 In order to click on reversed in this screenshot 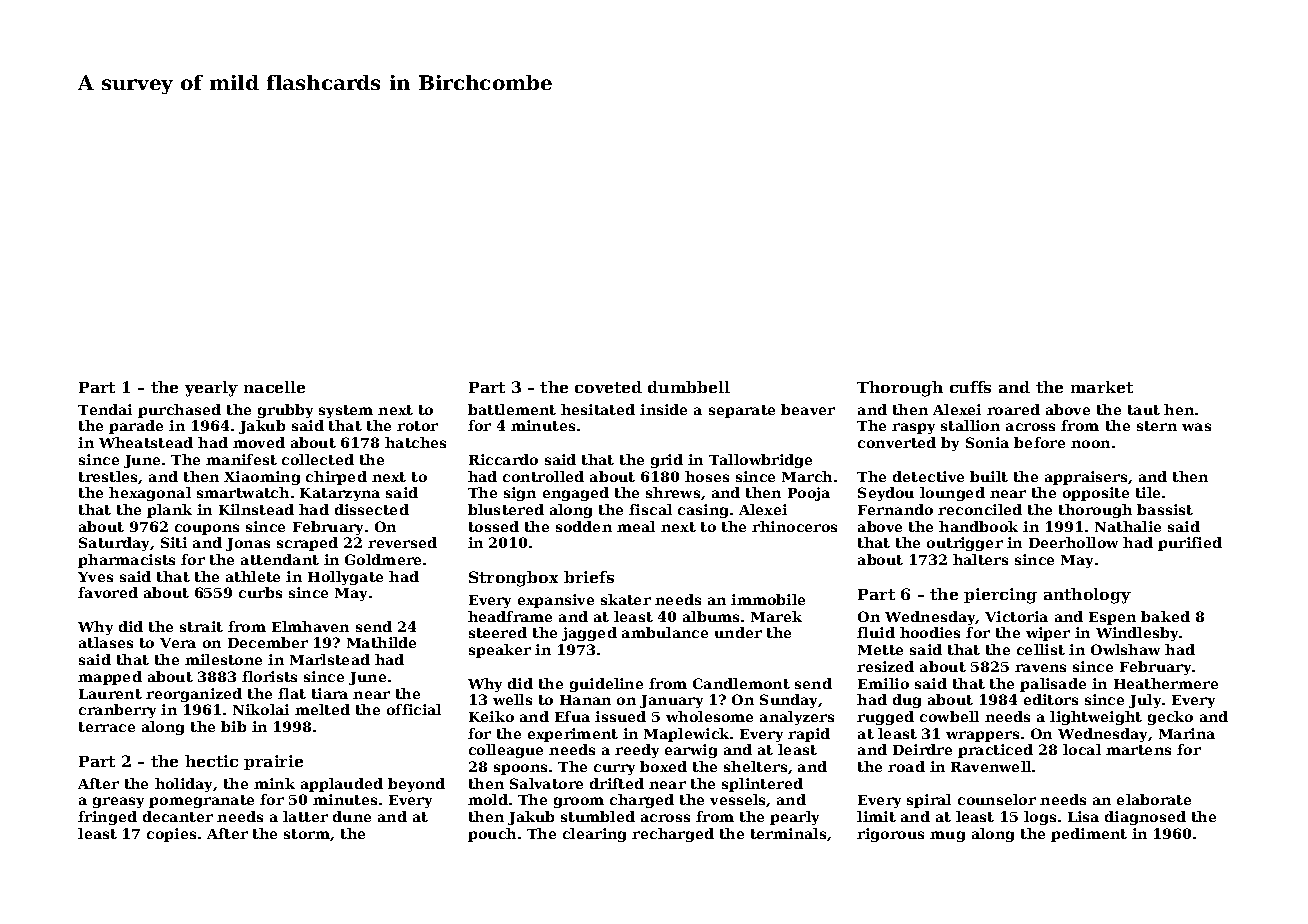, I will do `click(402, 542)`.
